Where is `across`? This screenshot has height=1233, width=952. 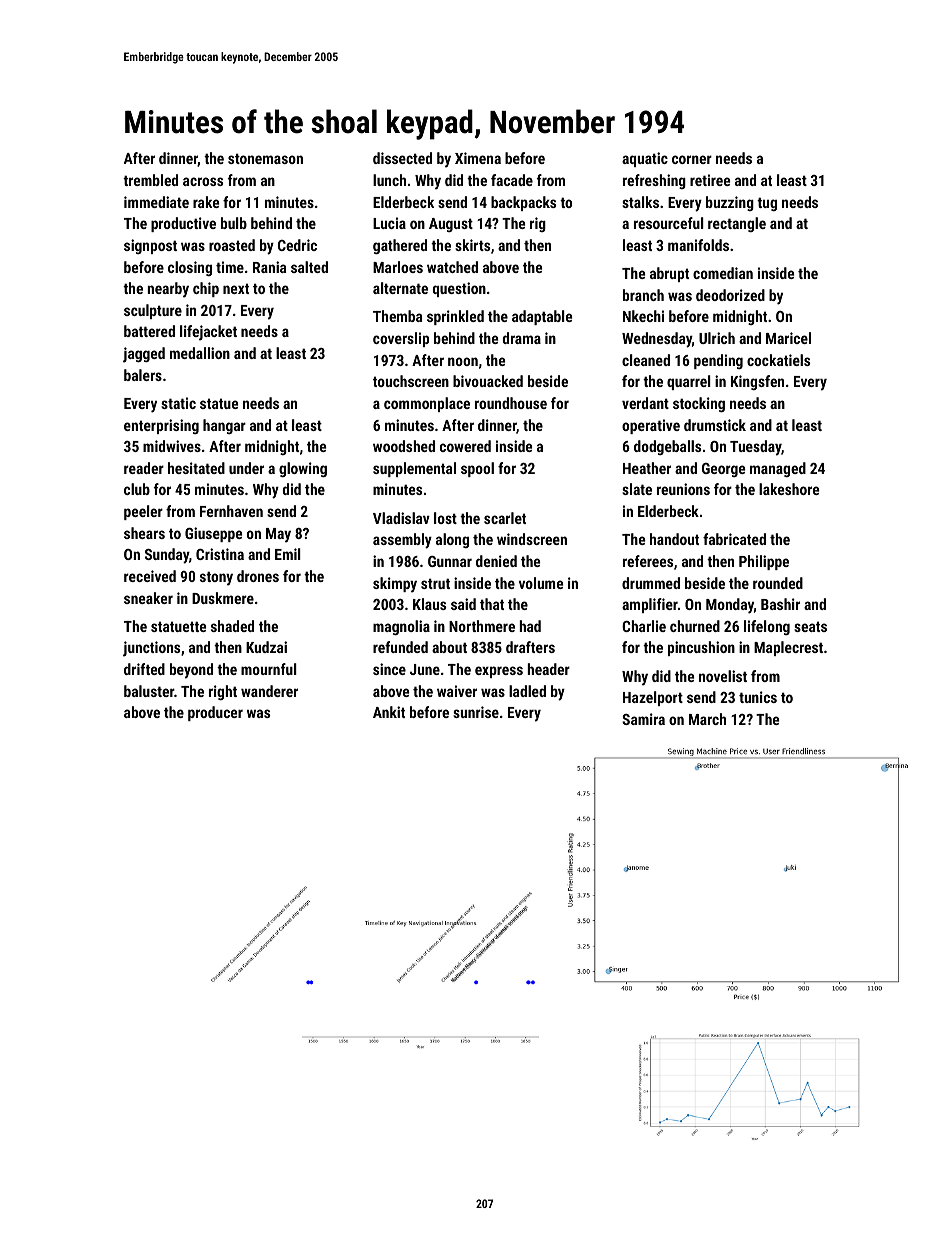 across is located at coordinates (203, 181).
